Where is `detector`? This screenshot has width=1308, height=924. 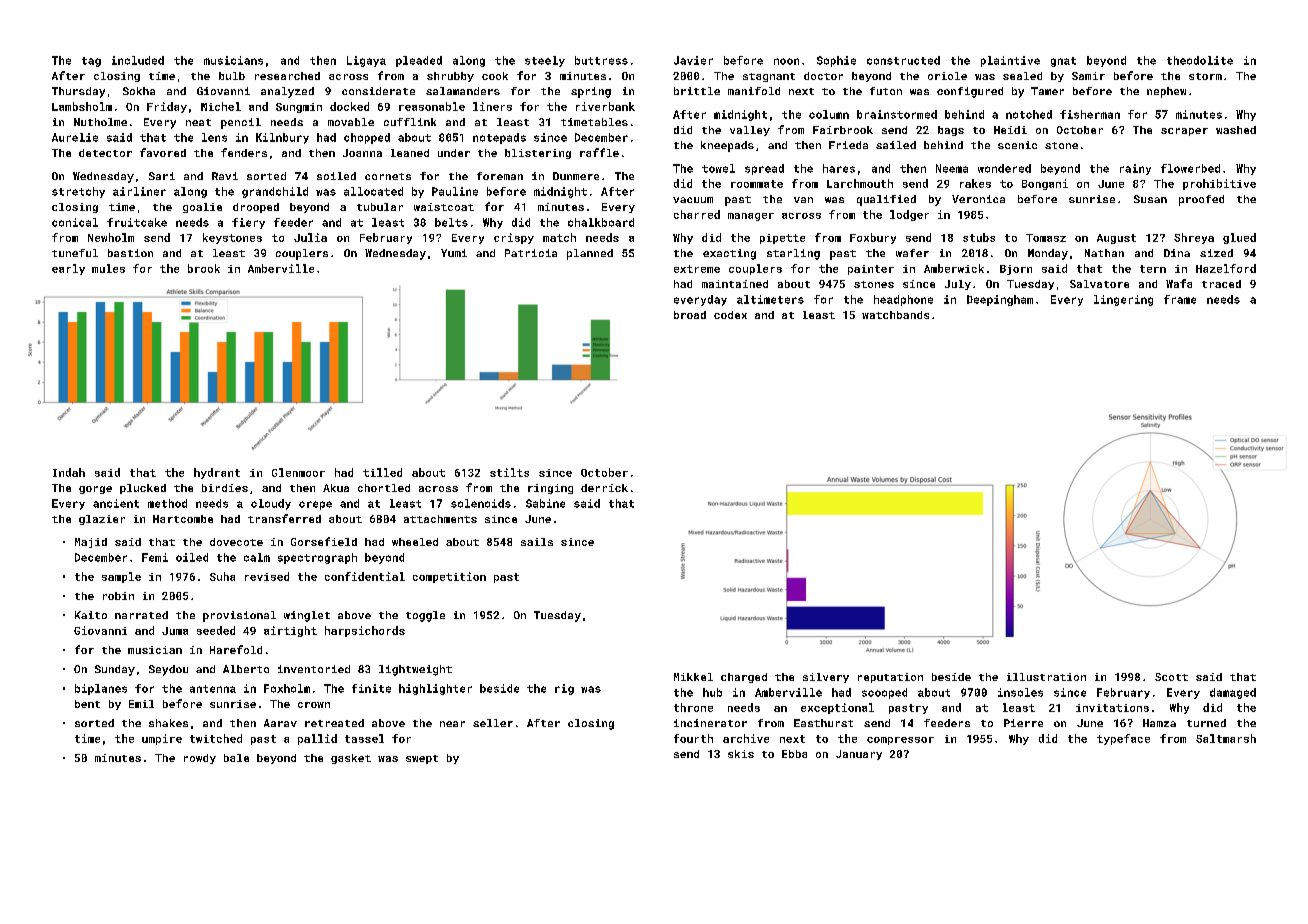
detector is located at coordinates (105, 153).
